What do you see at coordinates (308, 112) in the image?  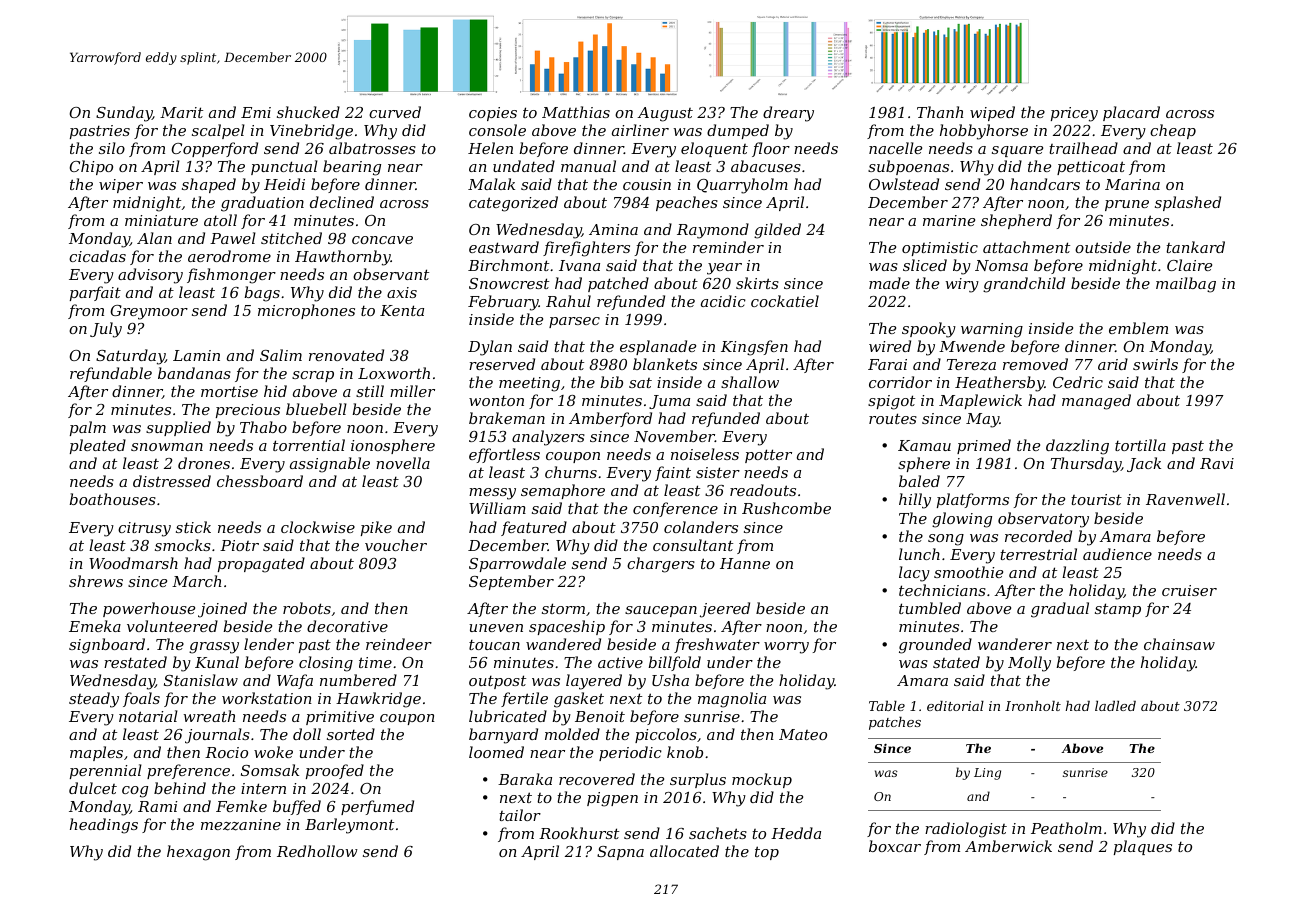 I see `shucked` at bounding box center [308, 112].
